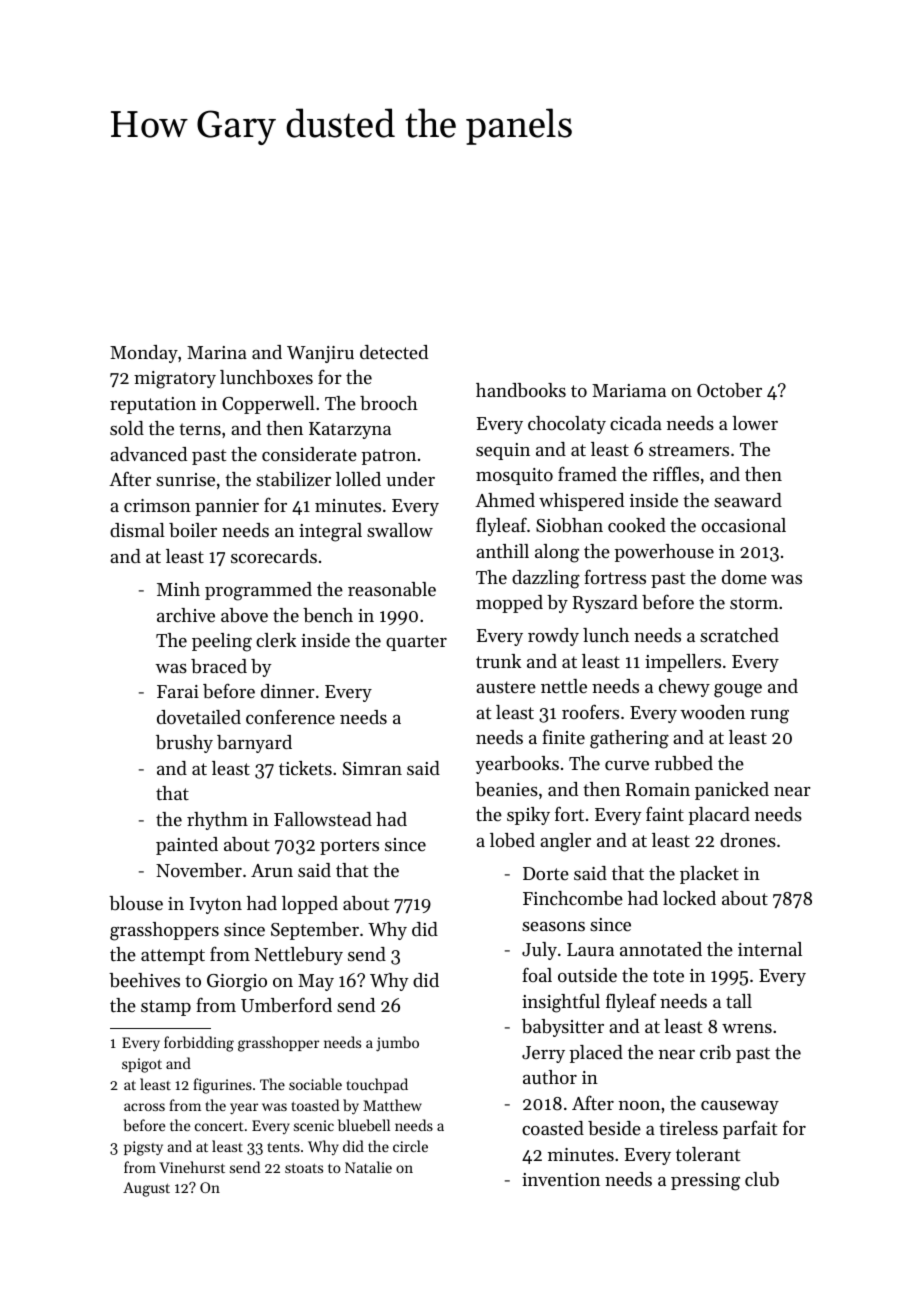  What do you see at coordinates (561, 1179) in the document?
I see `invention` at bounding box center [561, 1179].
